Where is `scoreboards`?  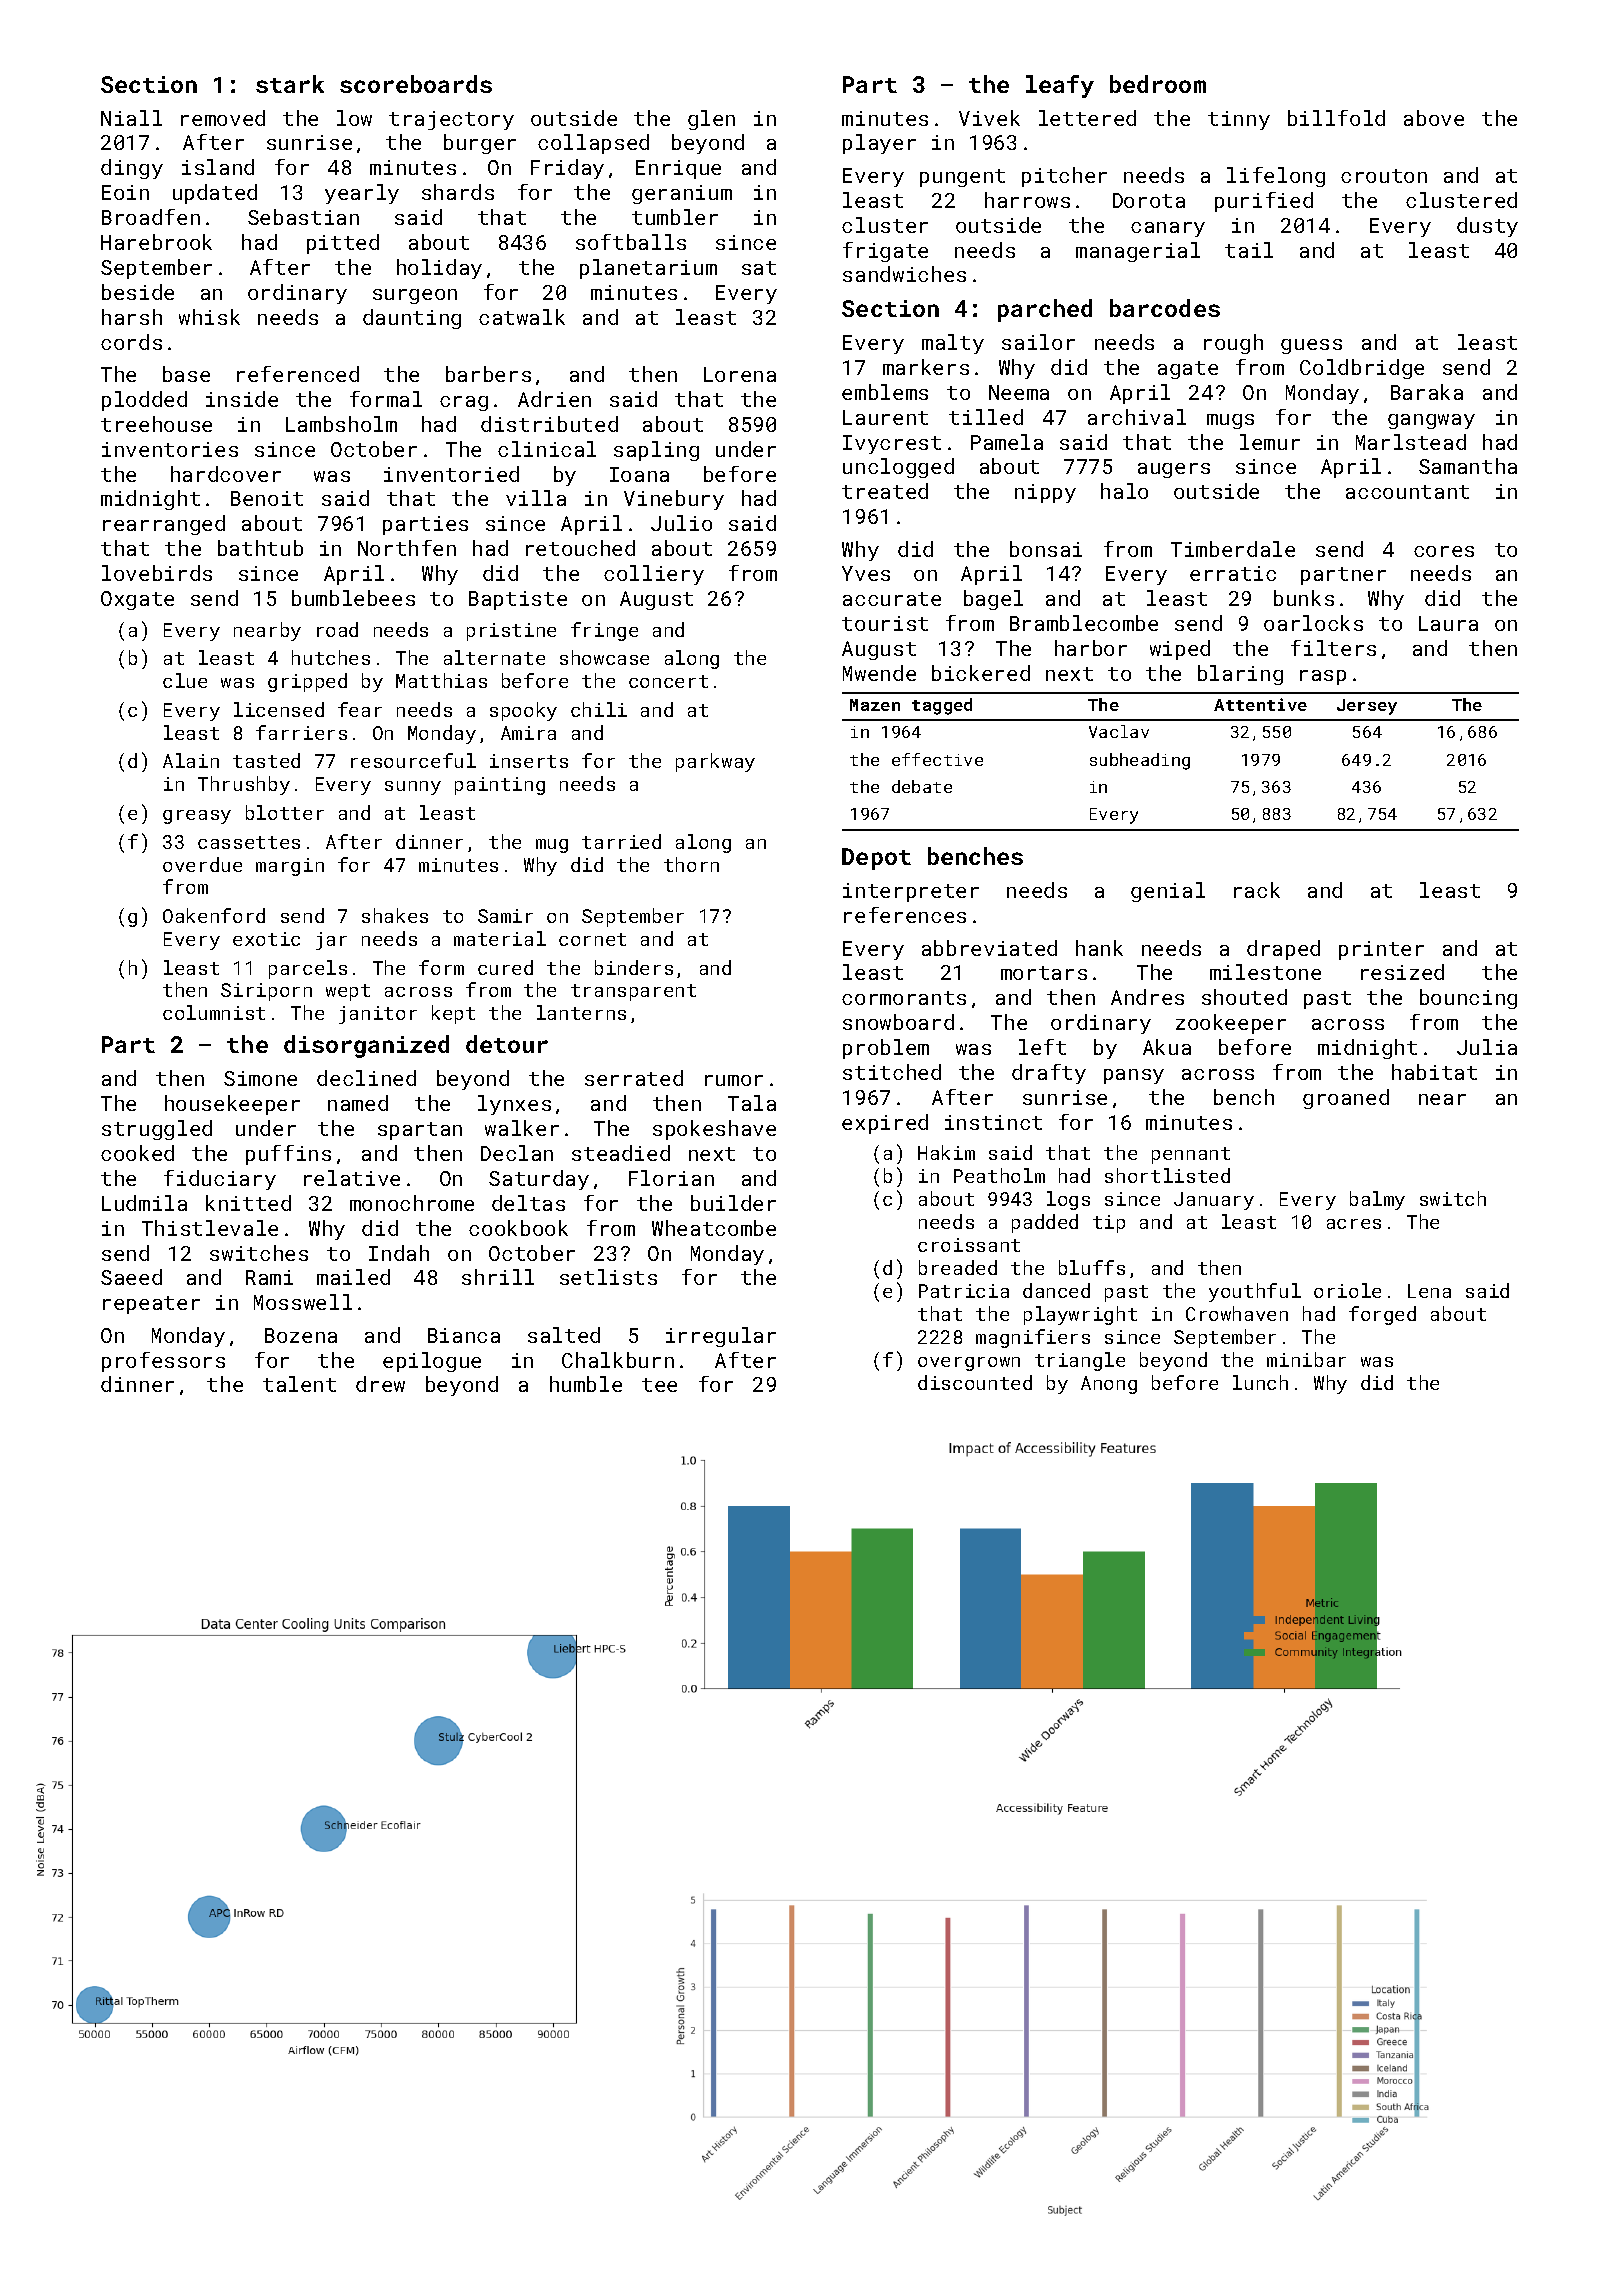
scoreboards is located at coordinates (416, 84).
